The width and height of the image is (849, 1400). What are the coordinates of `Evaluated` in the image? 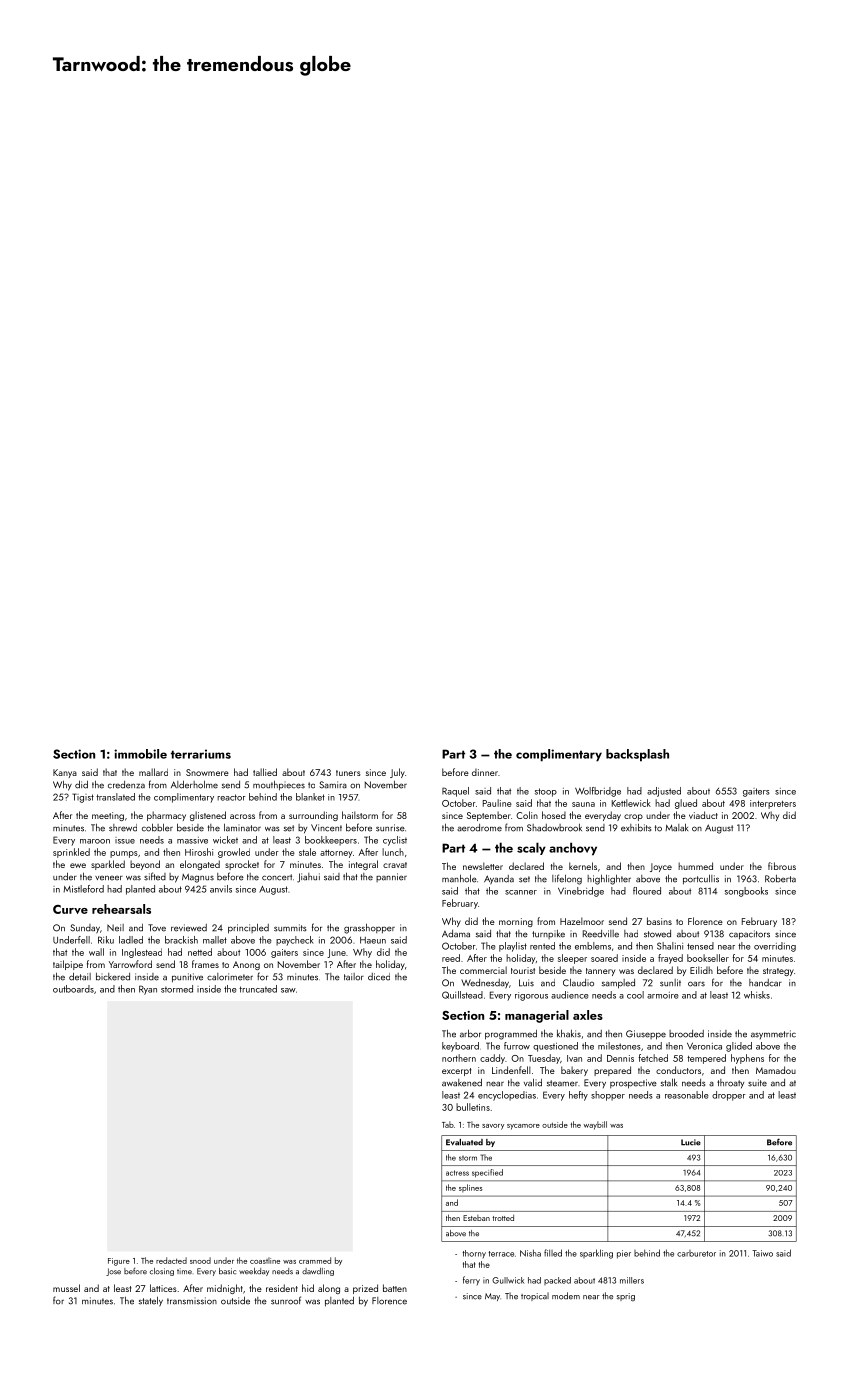 It's located at (464, 1142).
